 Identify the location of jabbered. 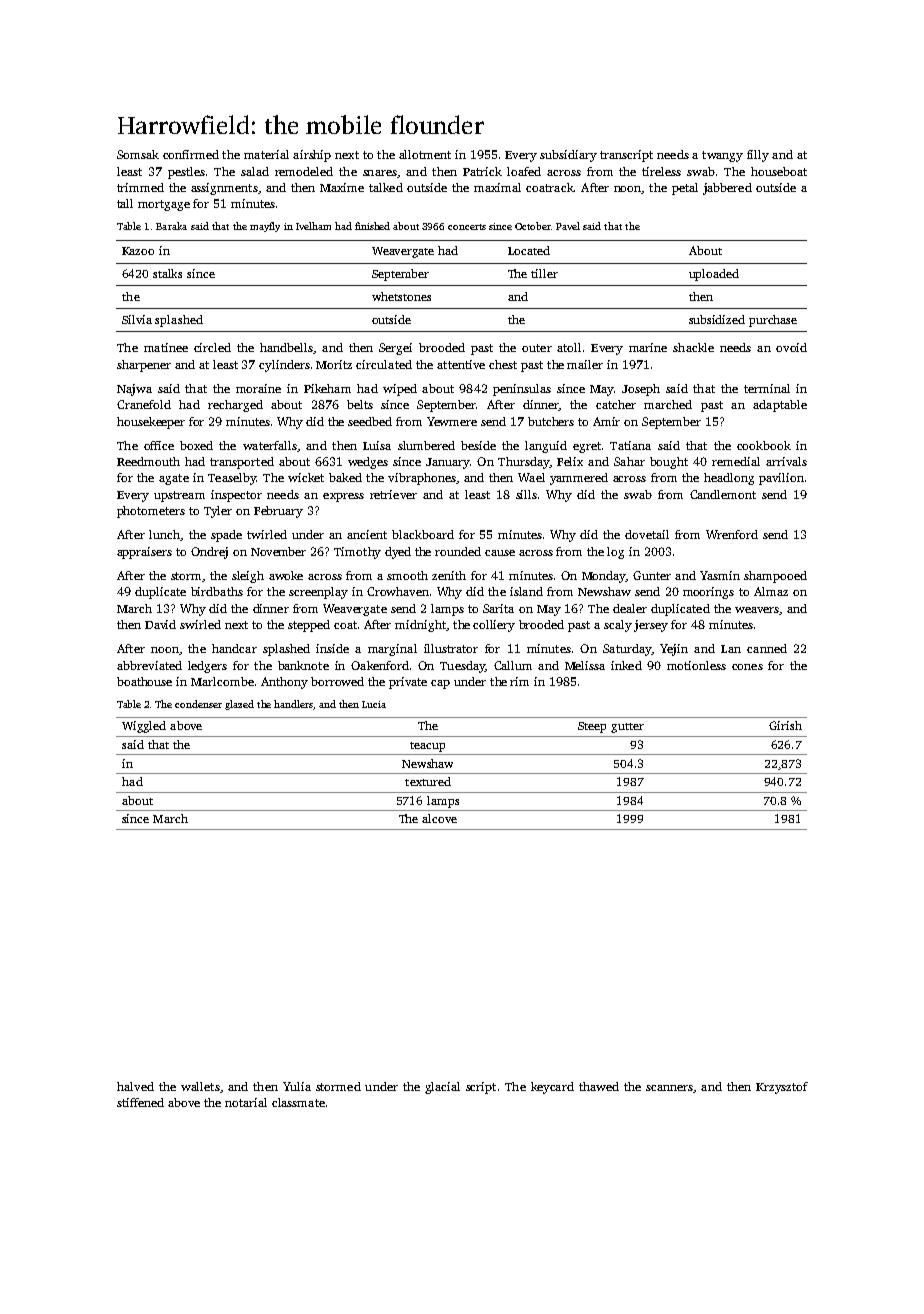
(727, 189).
